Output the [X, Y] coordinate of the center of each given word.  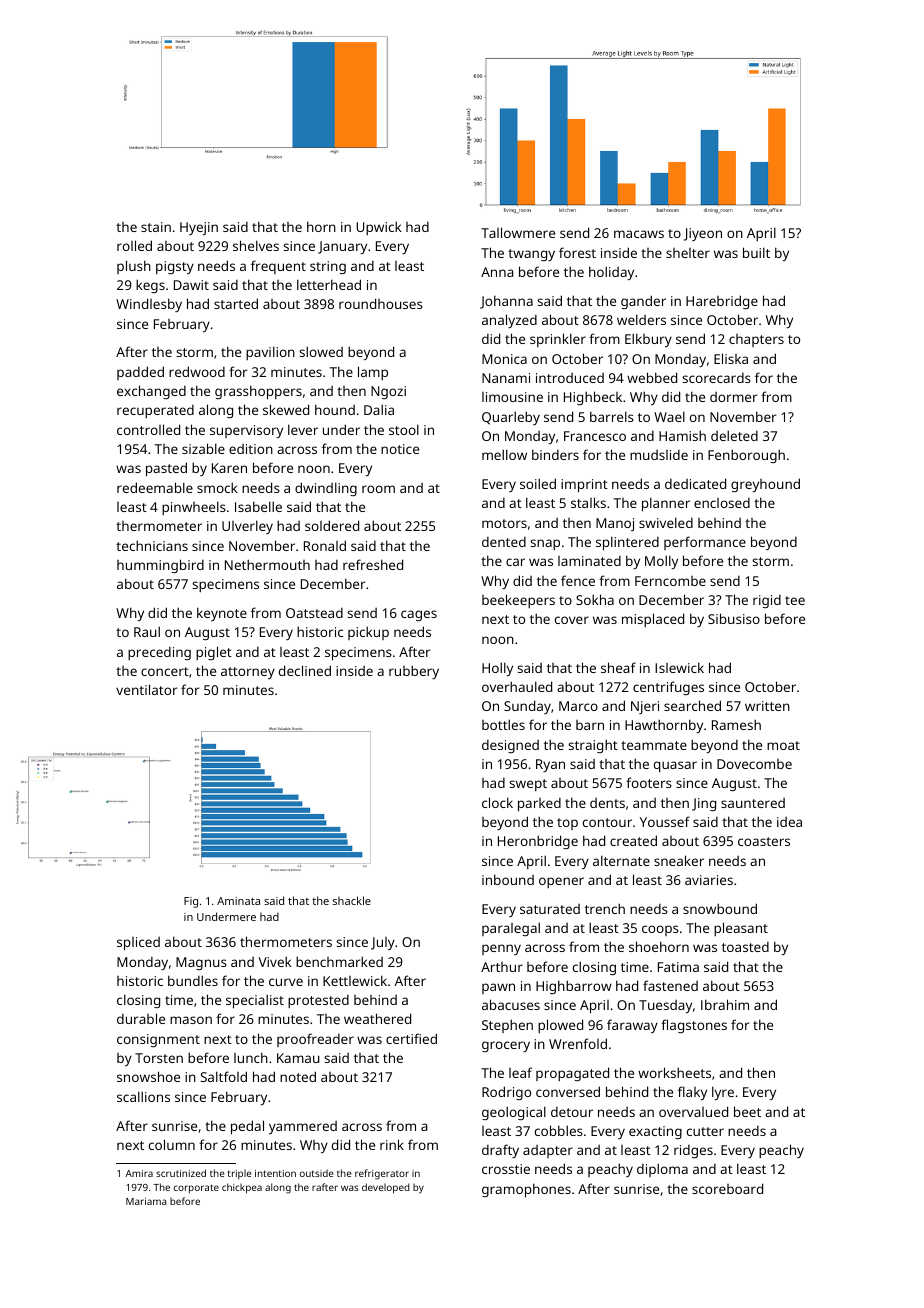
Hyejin [199, 228]
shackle [352, 900]
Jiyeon [703, 234]
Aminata [238, 901]
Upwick [379, 228]
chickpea [242, 1188]
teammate [654, 745]
